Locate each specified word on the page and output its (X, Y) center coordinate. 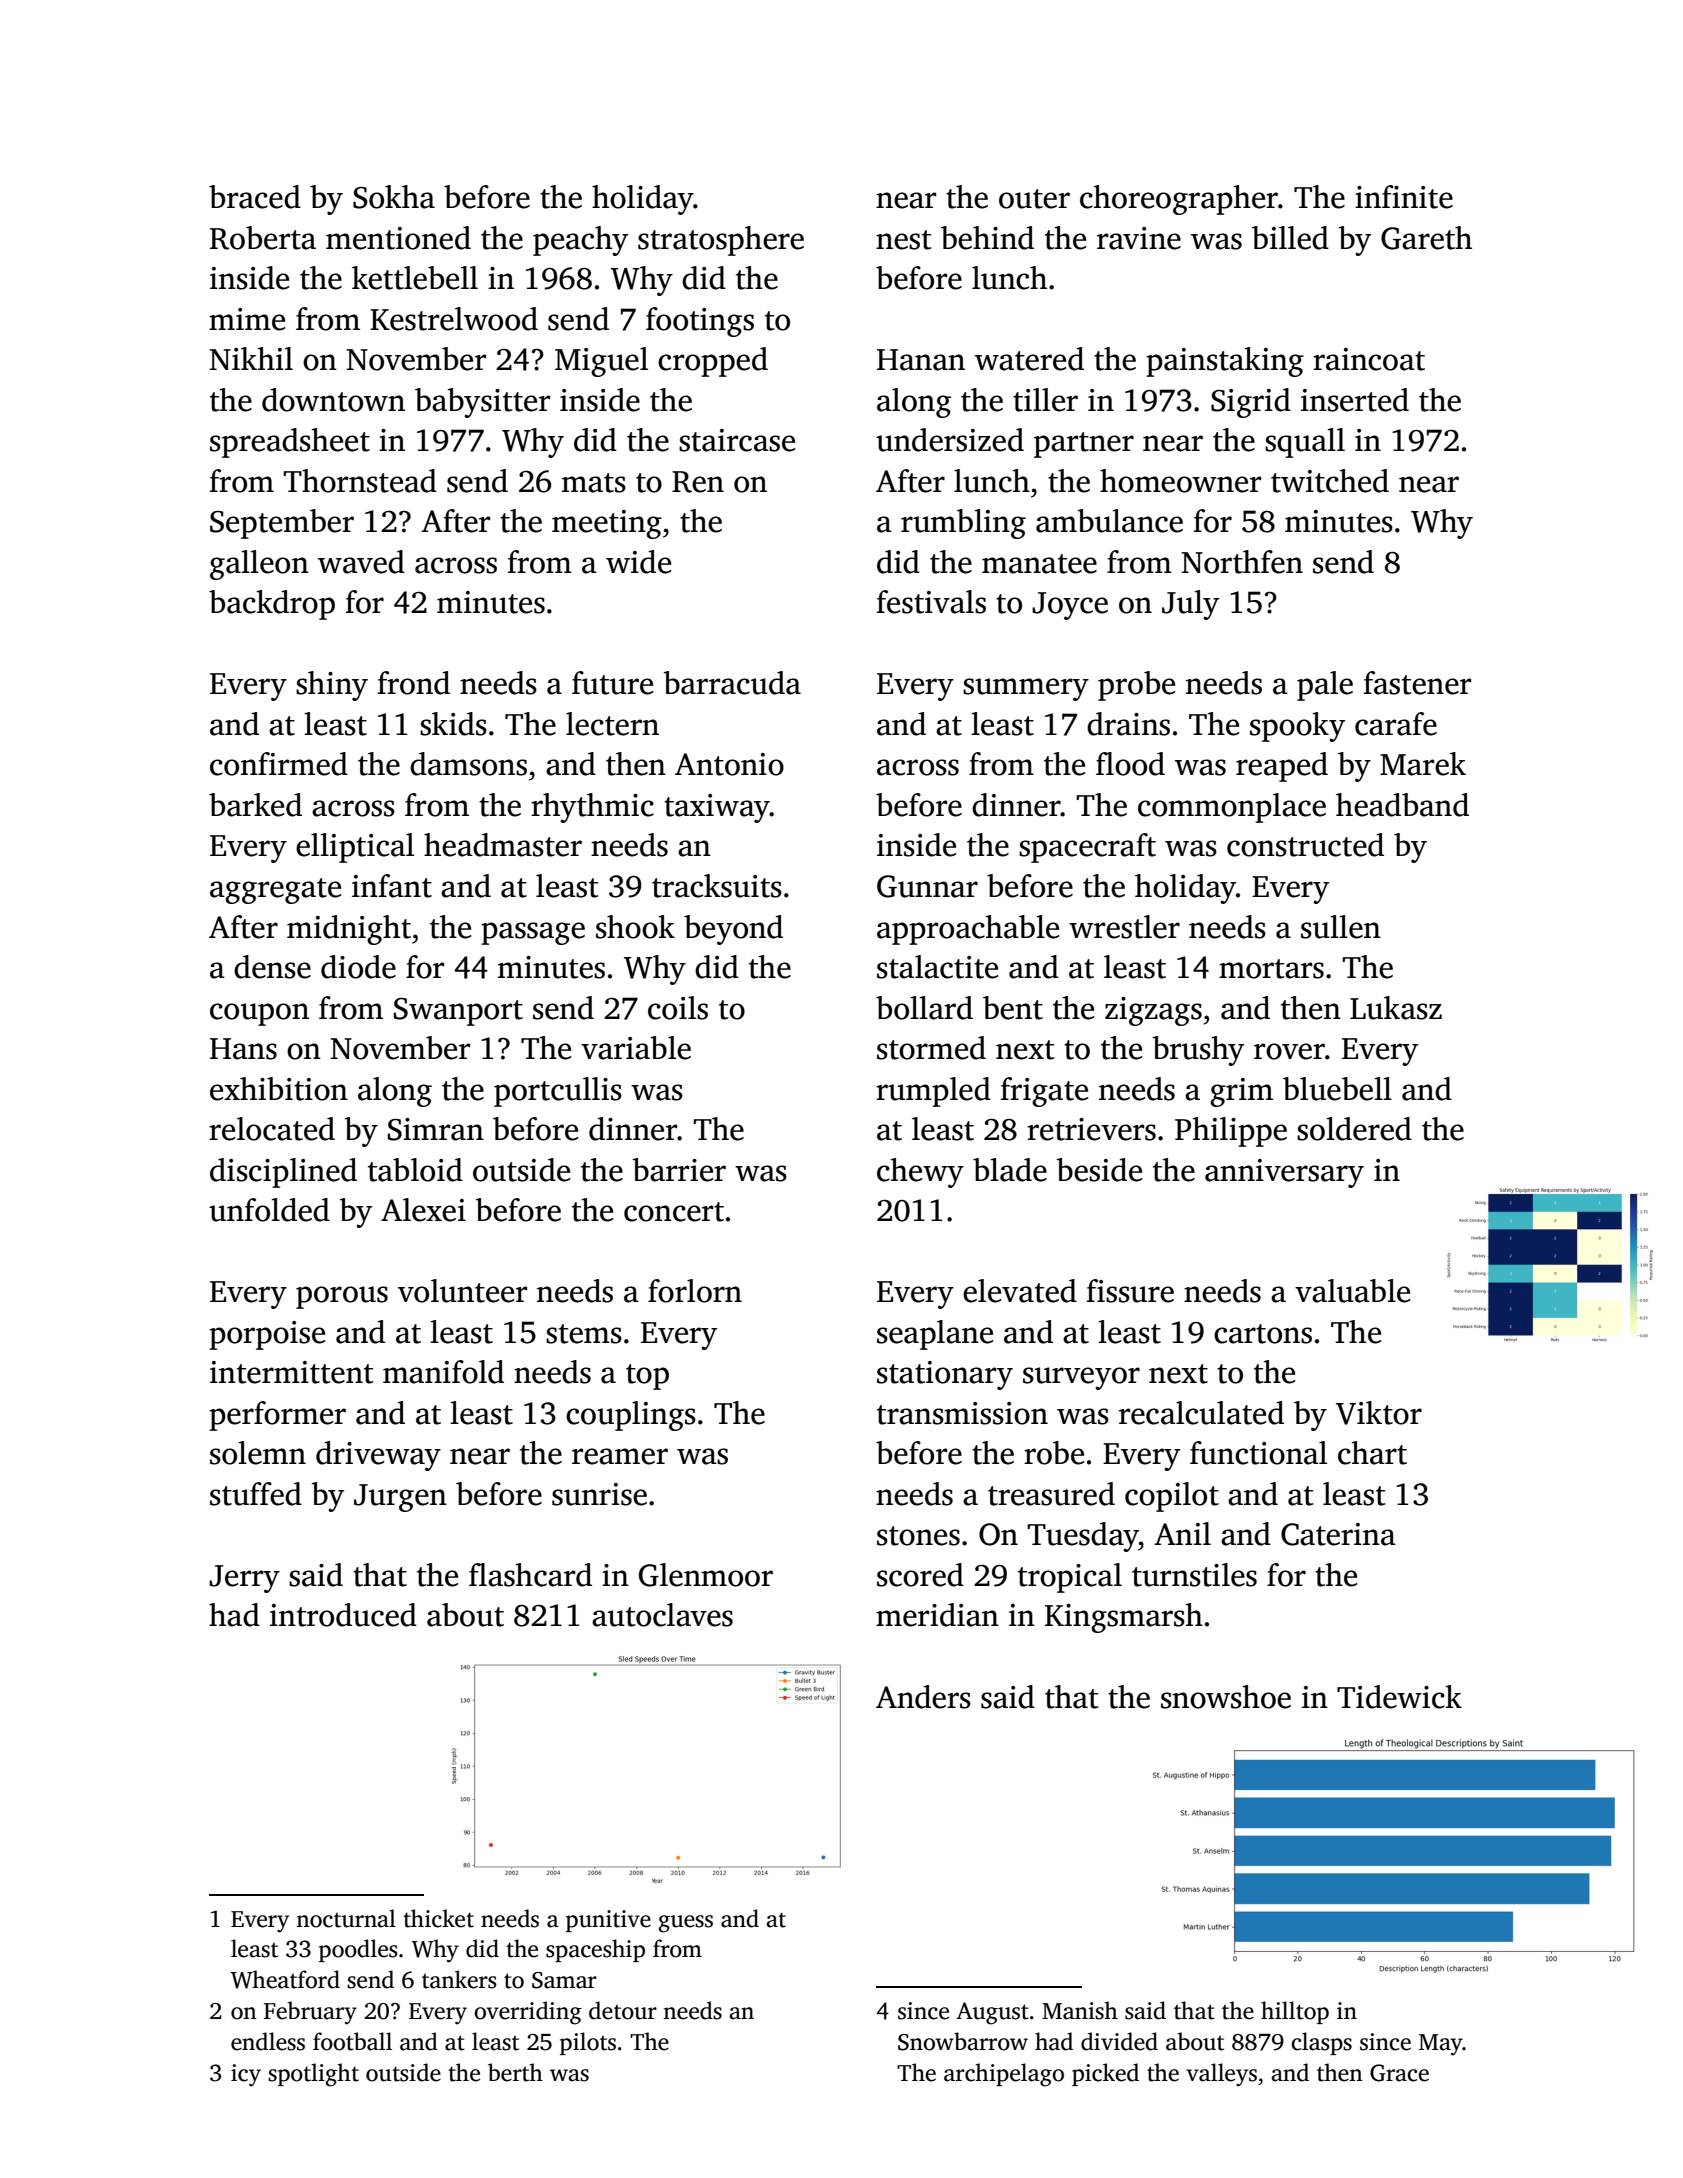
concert (674, 1212)
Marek (1423, 764)
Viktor (1379, 1413)
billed (1290, 238)
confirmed (279, 764)
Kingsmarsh (1124, 1618)
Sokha (394, 197)
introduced (343, 1615)
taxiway (717, 808)
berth (515, 2072)
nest (904, 240)
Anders (923, 1697)
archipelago (1004, 2075)
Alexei (423, 1210)
